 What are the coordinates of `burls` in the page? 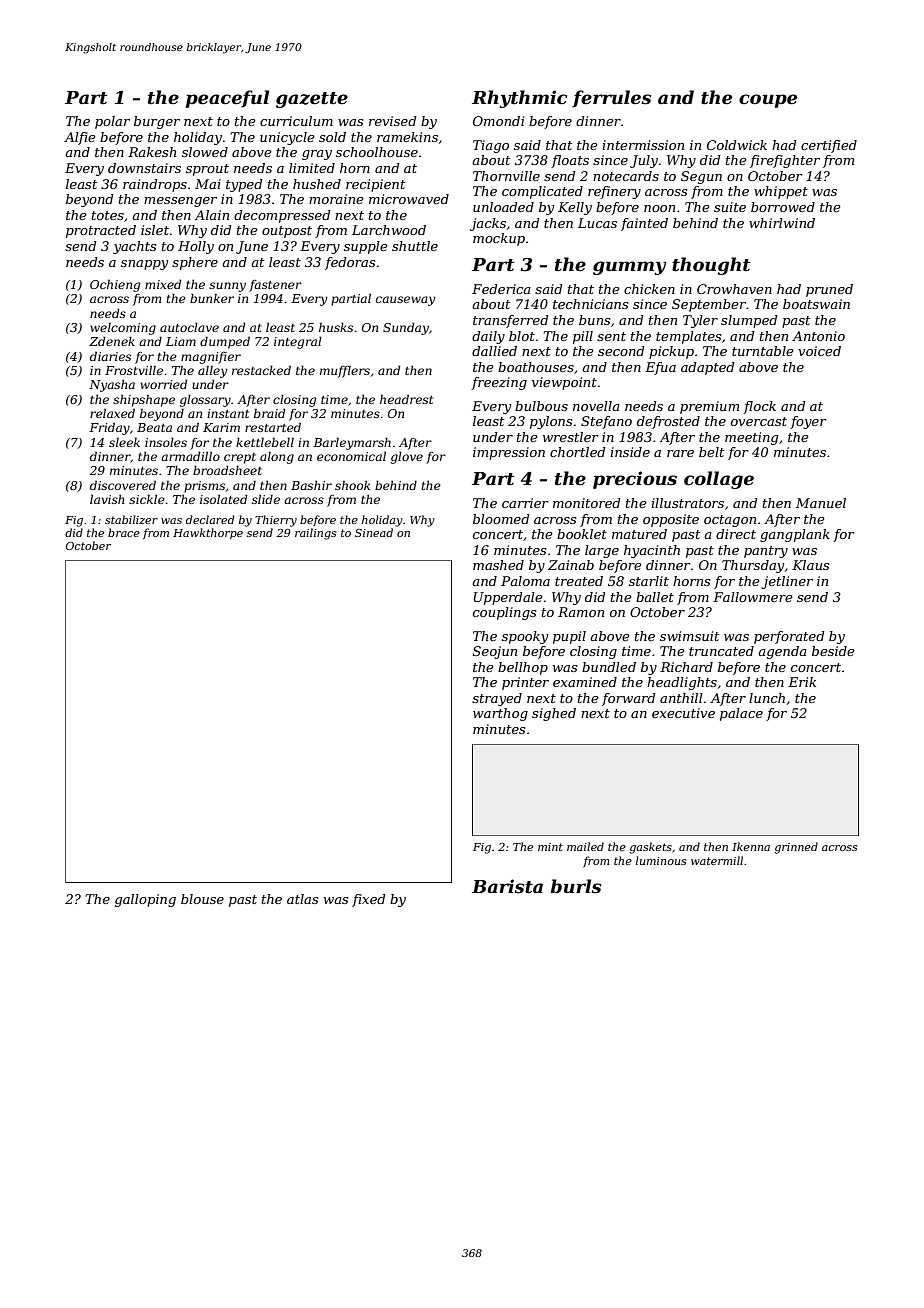 It's located at (576, 886).
